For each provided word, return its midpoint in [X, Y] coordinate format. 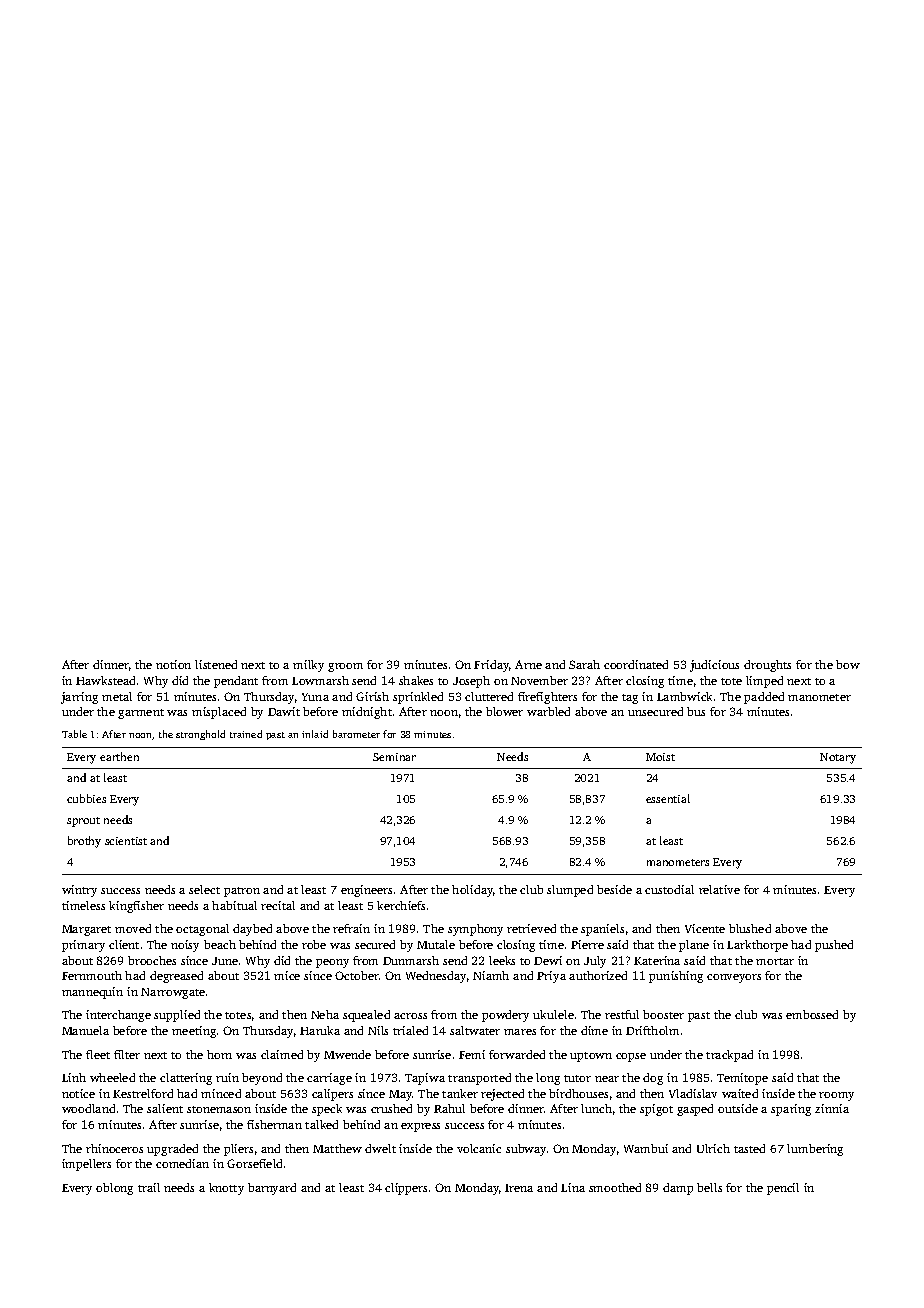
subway [526, 1150]
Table [74, 734]
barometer [356, 734]
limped [764, 682]
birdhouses [578, 1093]
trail [149, 1187]
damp [678, 1189]
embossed [812, 1014]
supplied [177, 1016]
